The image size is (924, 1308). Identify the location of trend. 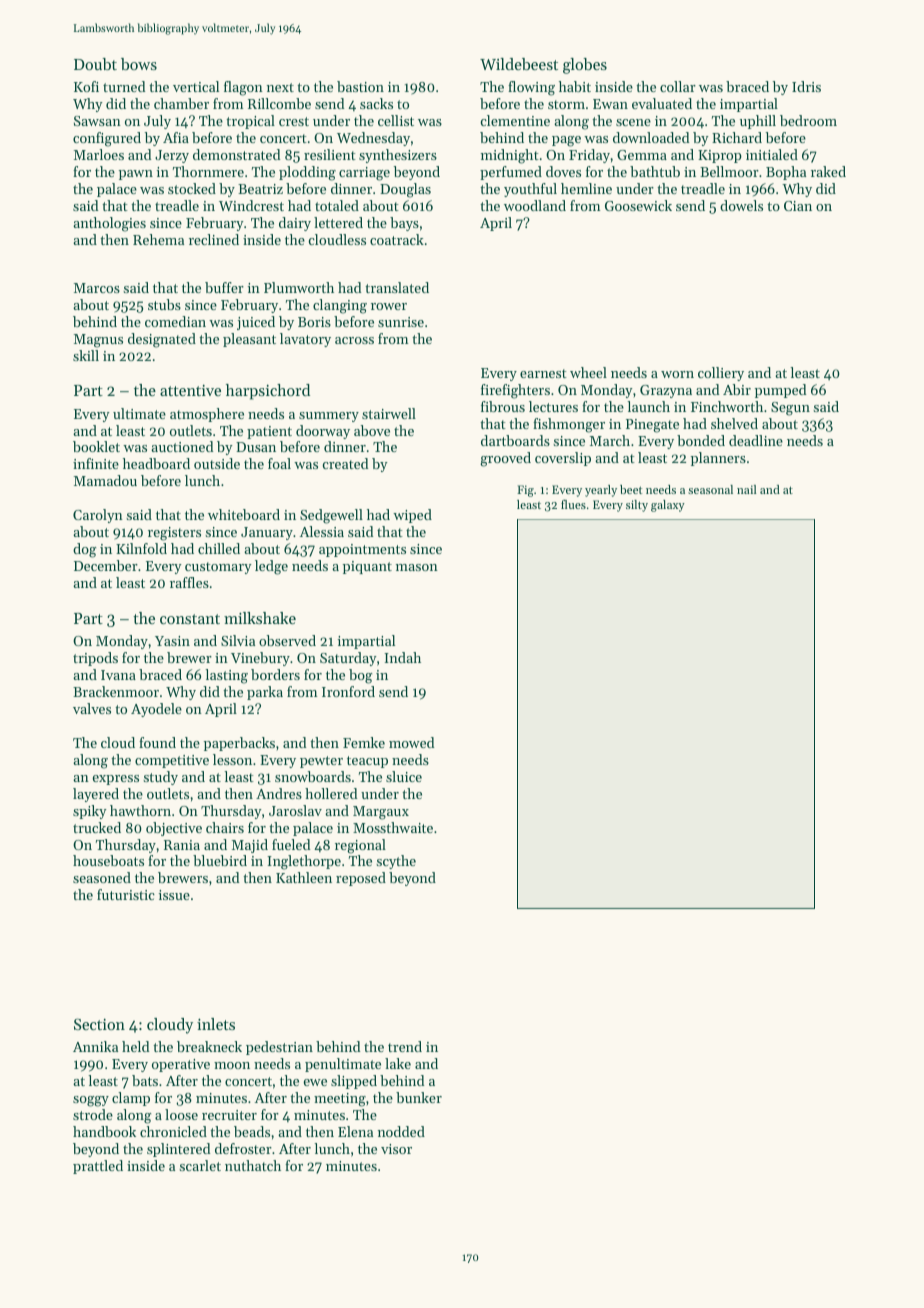
(405, 1046).
